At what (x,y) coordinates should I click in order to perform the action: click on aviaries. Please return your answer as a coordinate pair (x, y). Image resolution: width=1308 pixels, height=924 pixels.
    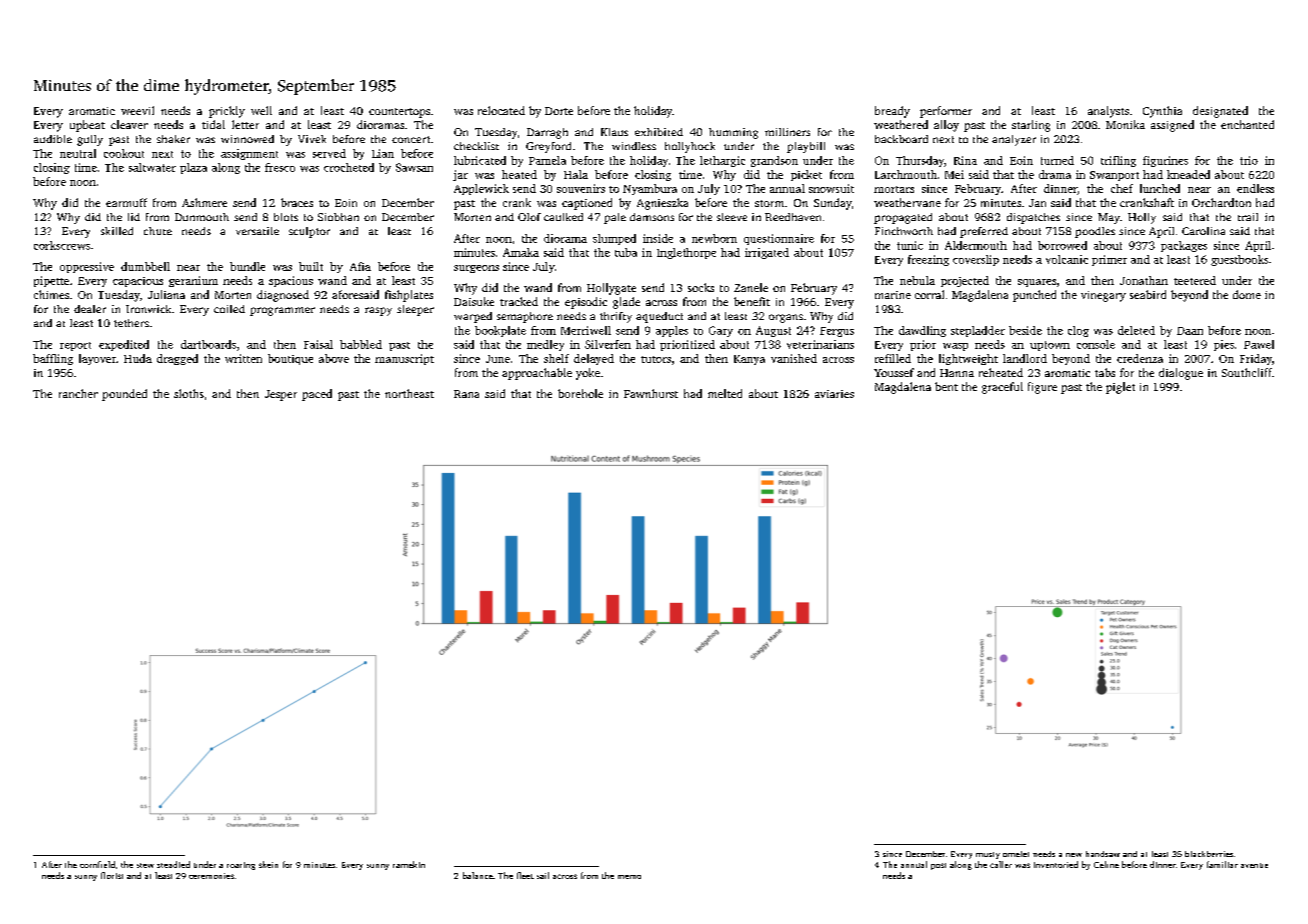
    Looking at the image, I should click on (834, 394).
